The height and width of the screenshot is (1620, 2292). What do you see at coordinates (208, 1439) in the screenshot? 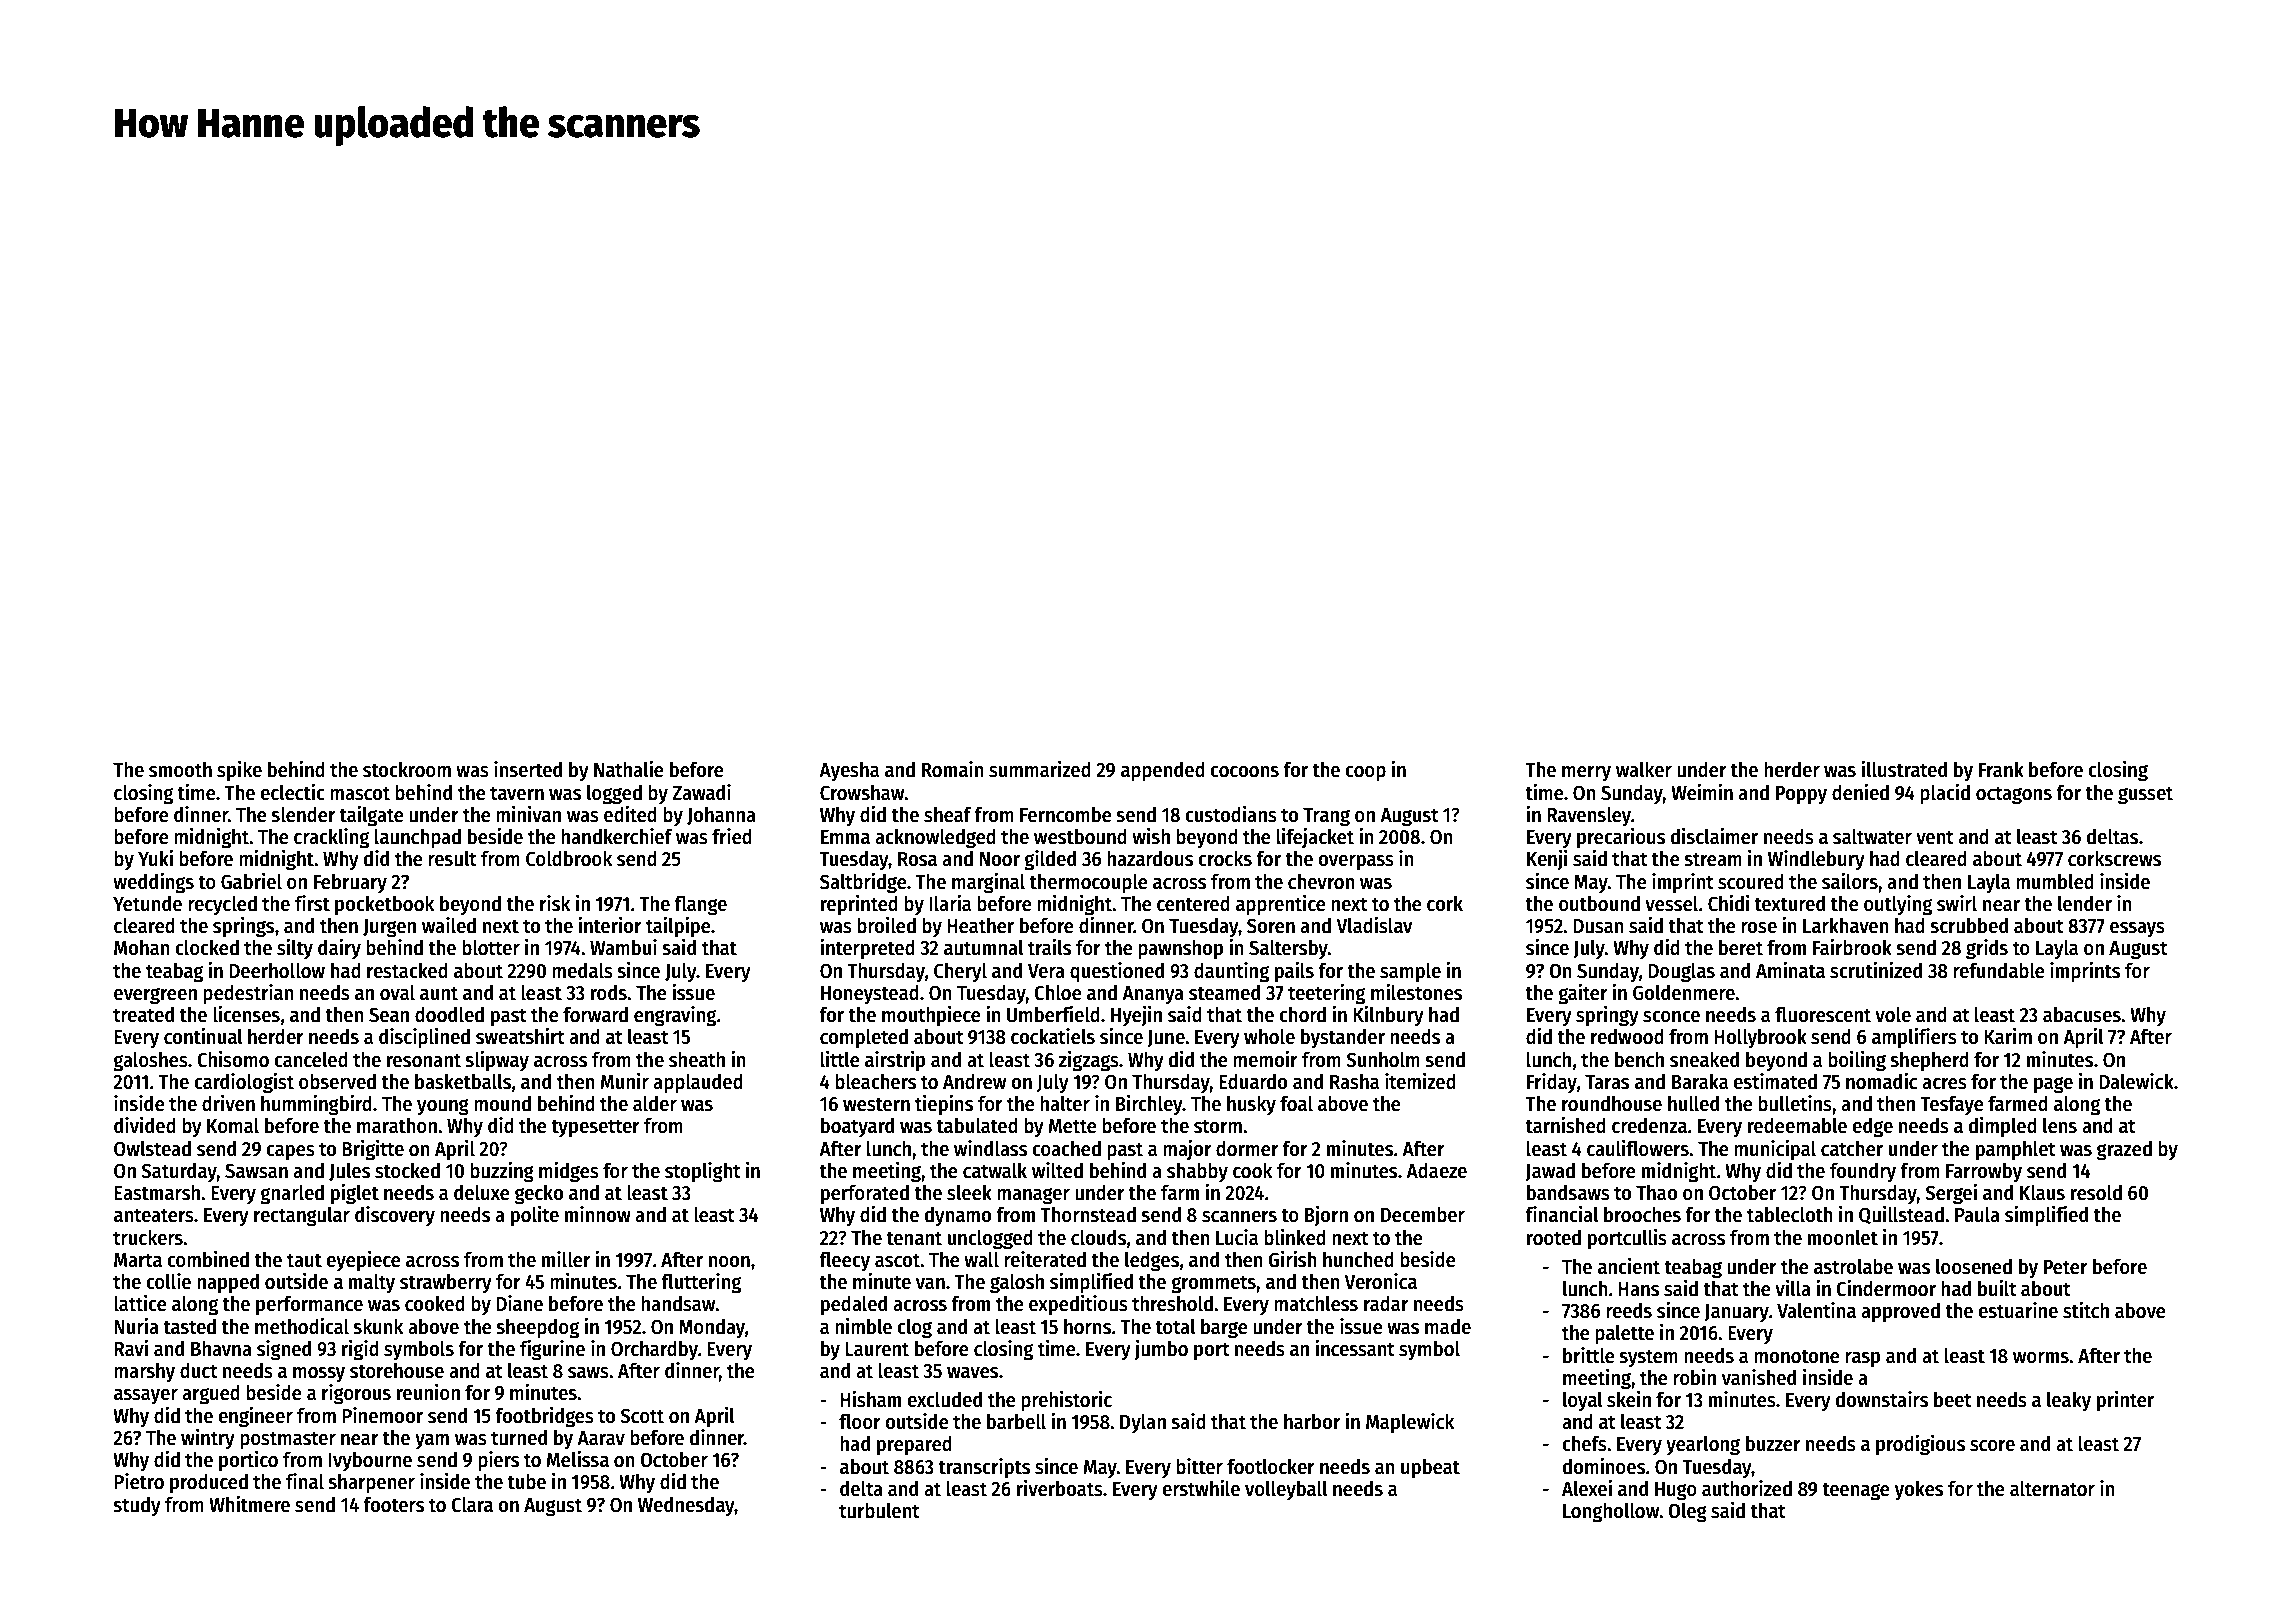
I see `wintry` at bounding box center [208, 1439].
